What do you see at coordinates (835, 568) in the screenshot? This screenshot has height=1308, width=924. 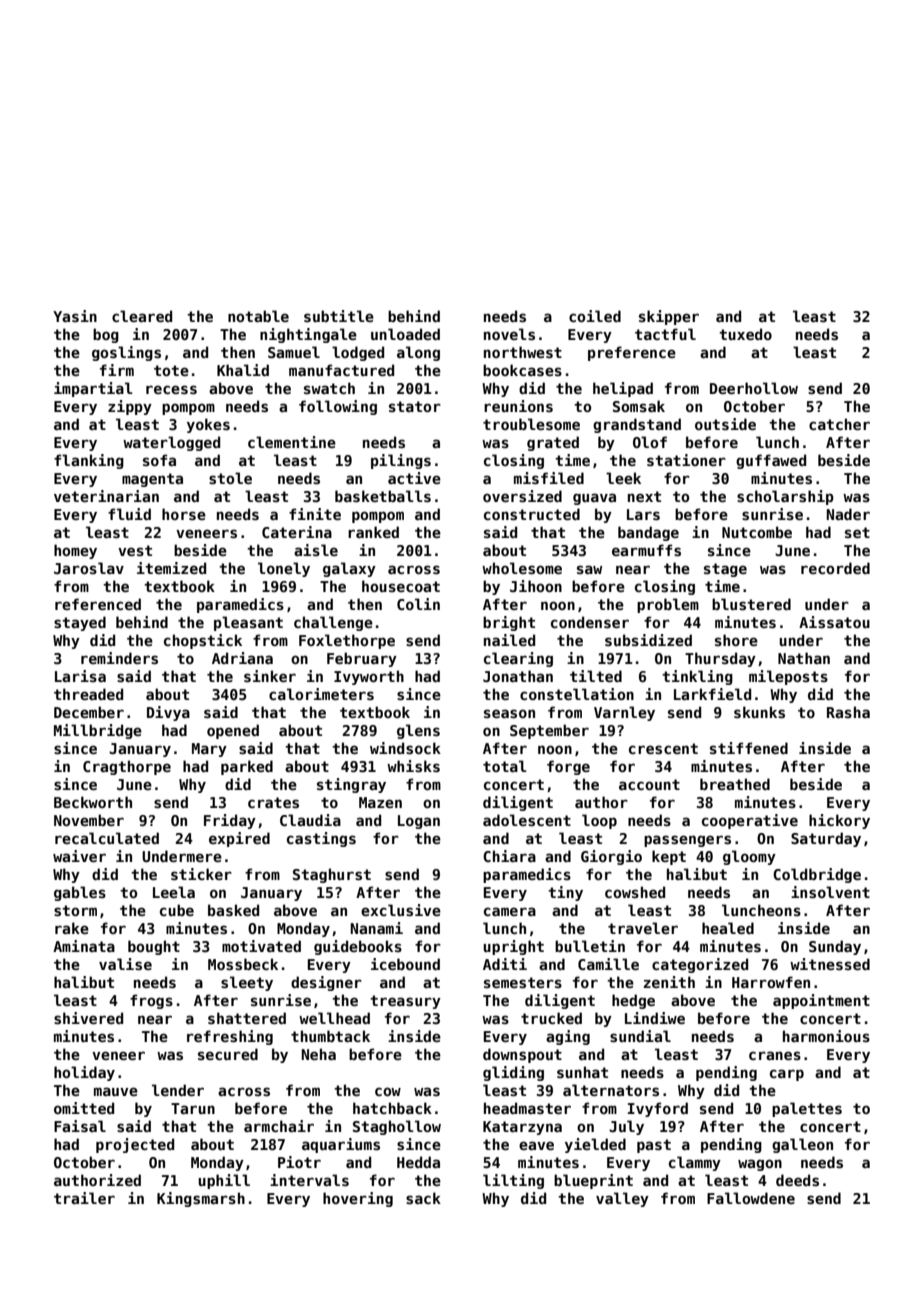 I see `recorded` at bounding box center [835, 568].
